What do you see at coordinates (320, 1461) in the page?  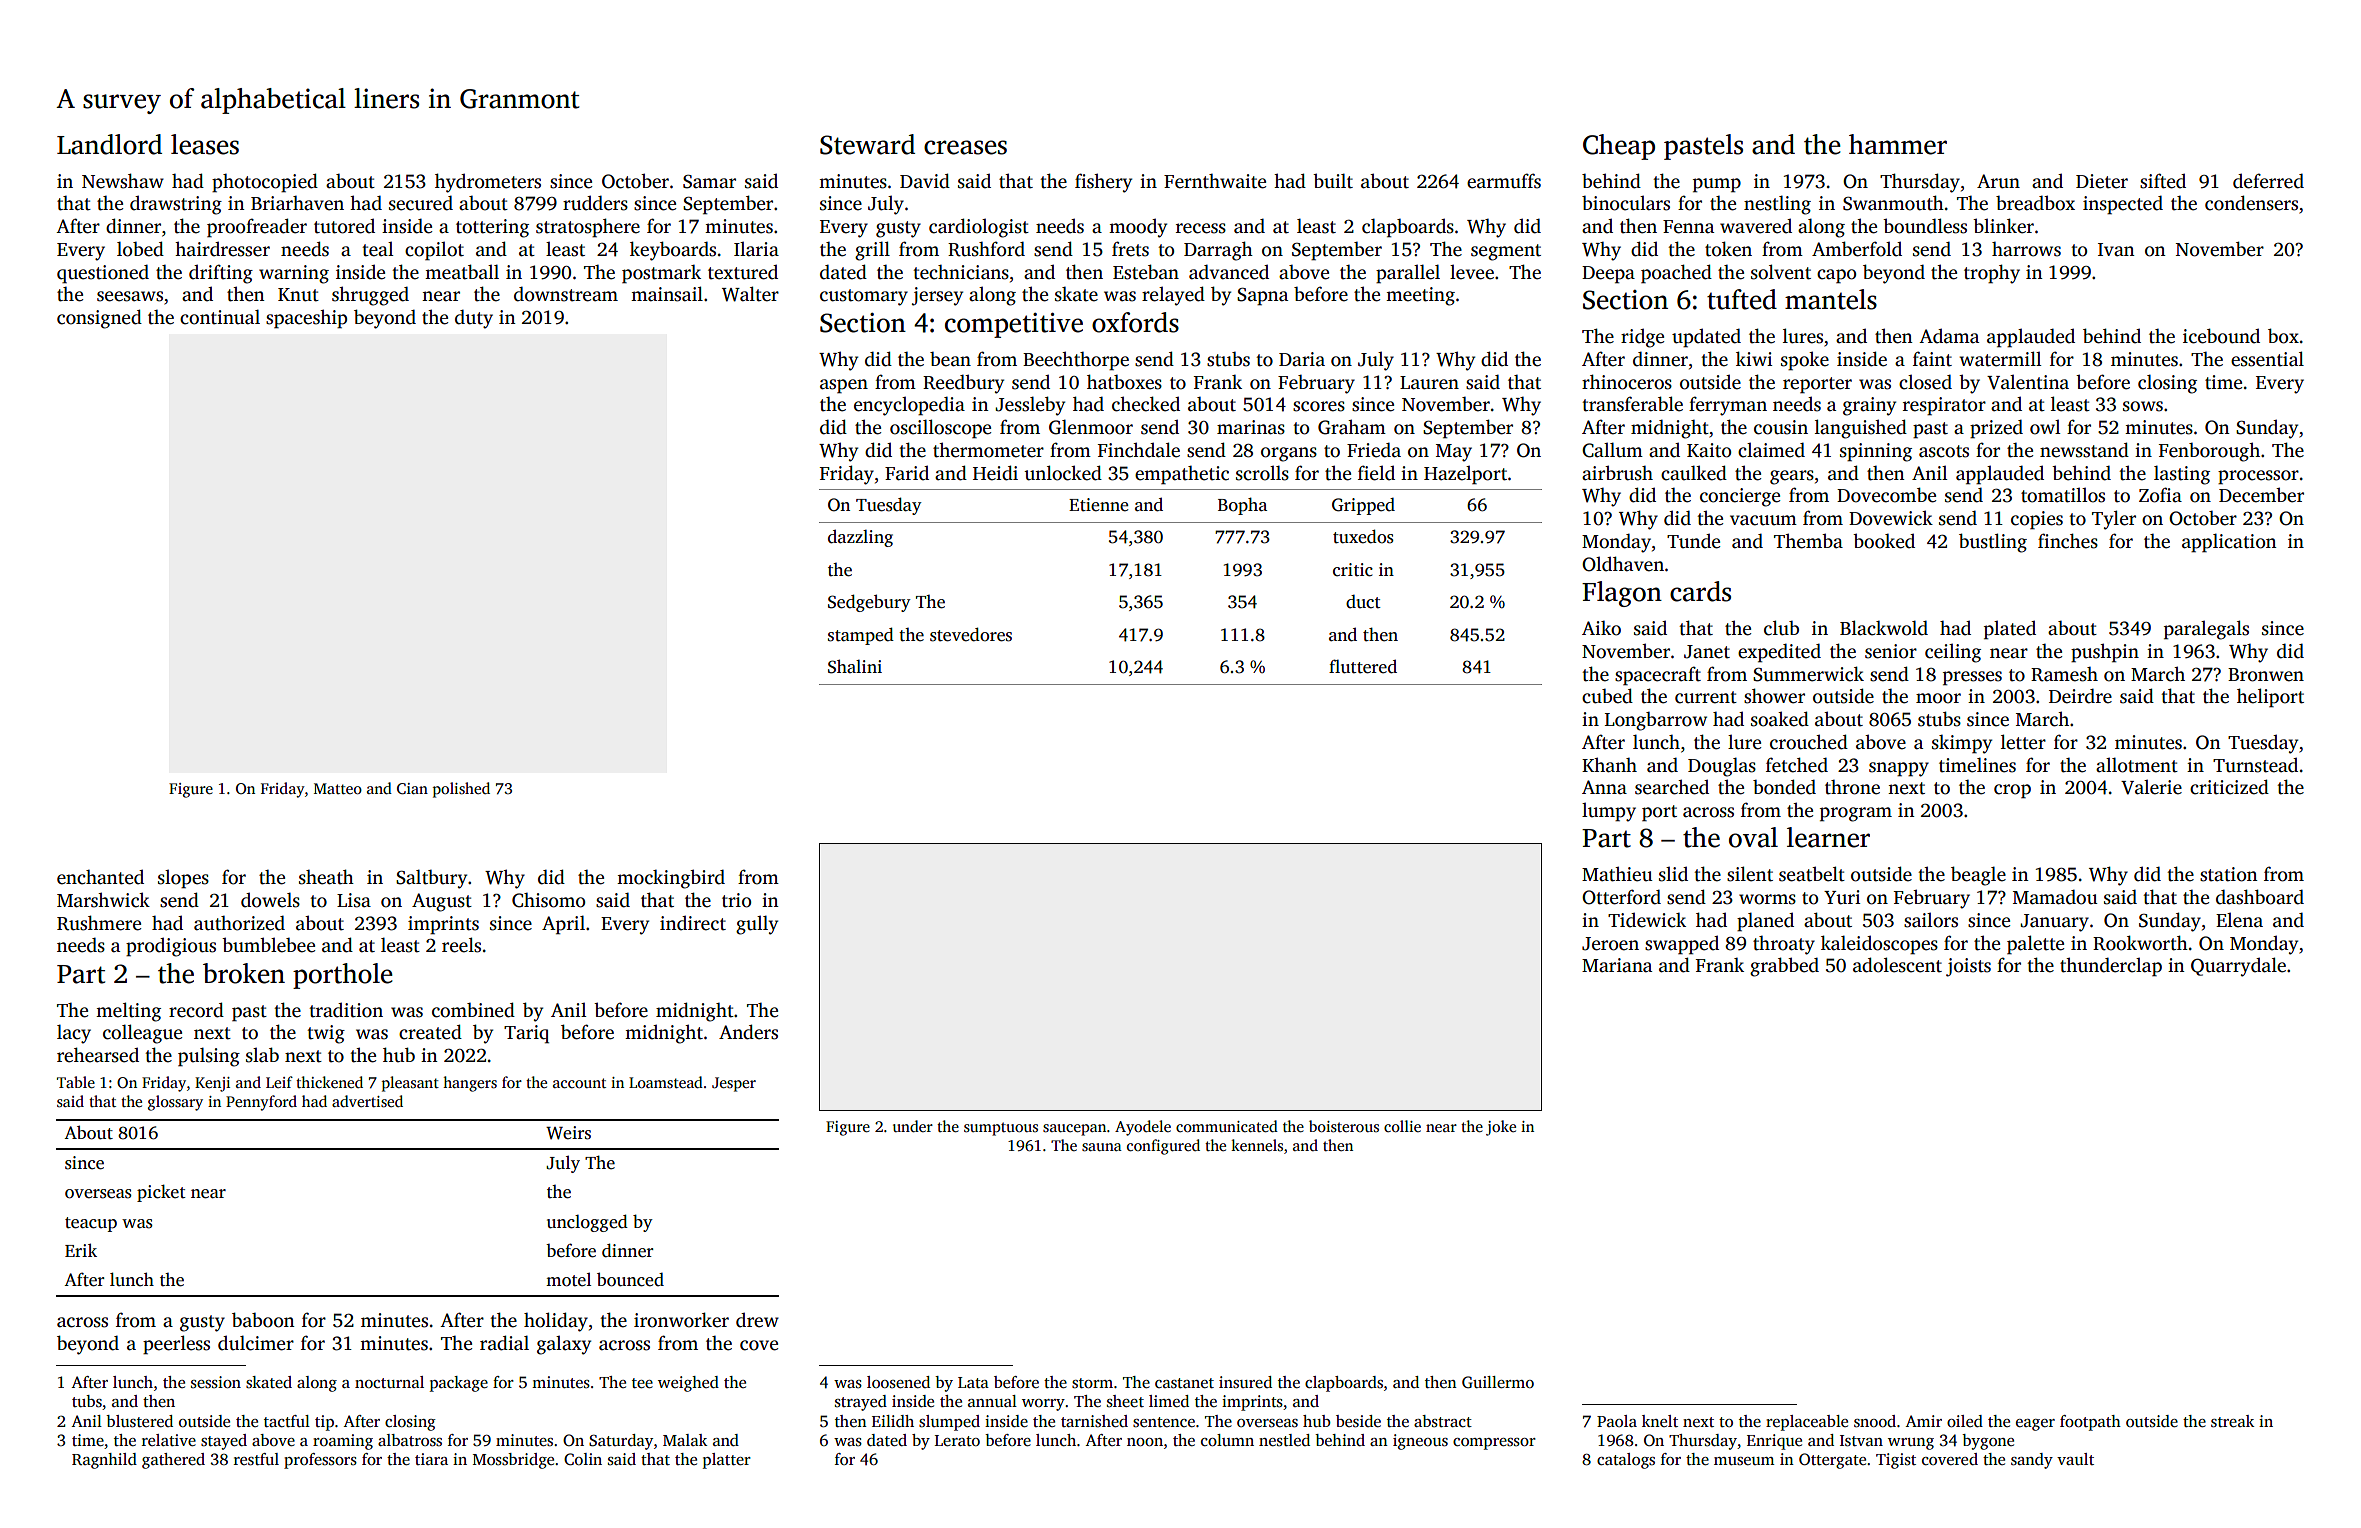 I see `professors` at bounding box center [320, 1461].
